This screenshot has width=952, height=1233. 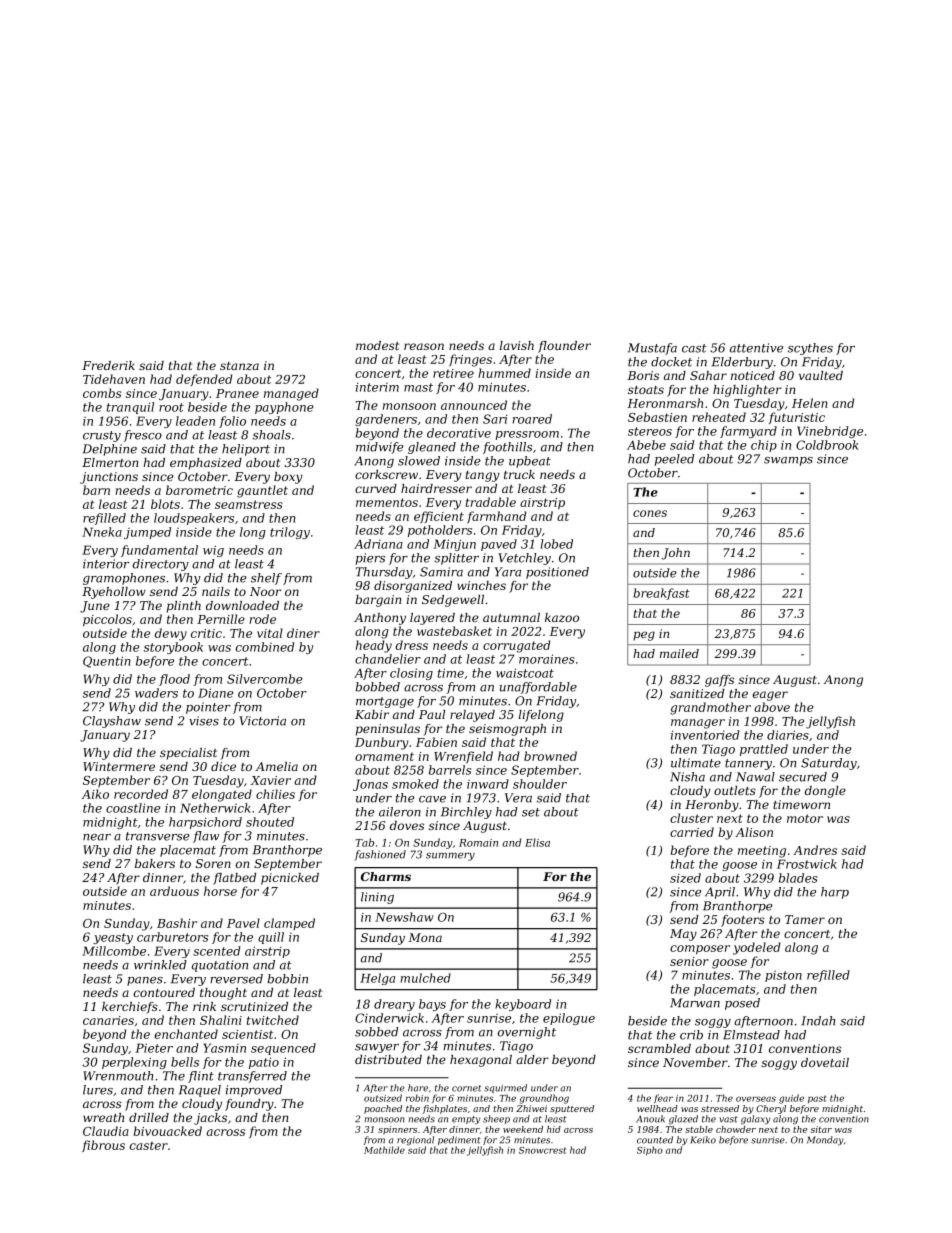 What do you see at coordinates (95, 794) in the screenshot?
I see `Aiko` at bounding box center [95, 794].
